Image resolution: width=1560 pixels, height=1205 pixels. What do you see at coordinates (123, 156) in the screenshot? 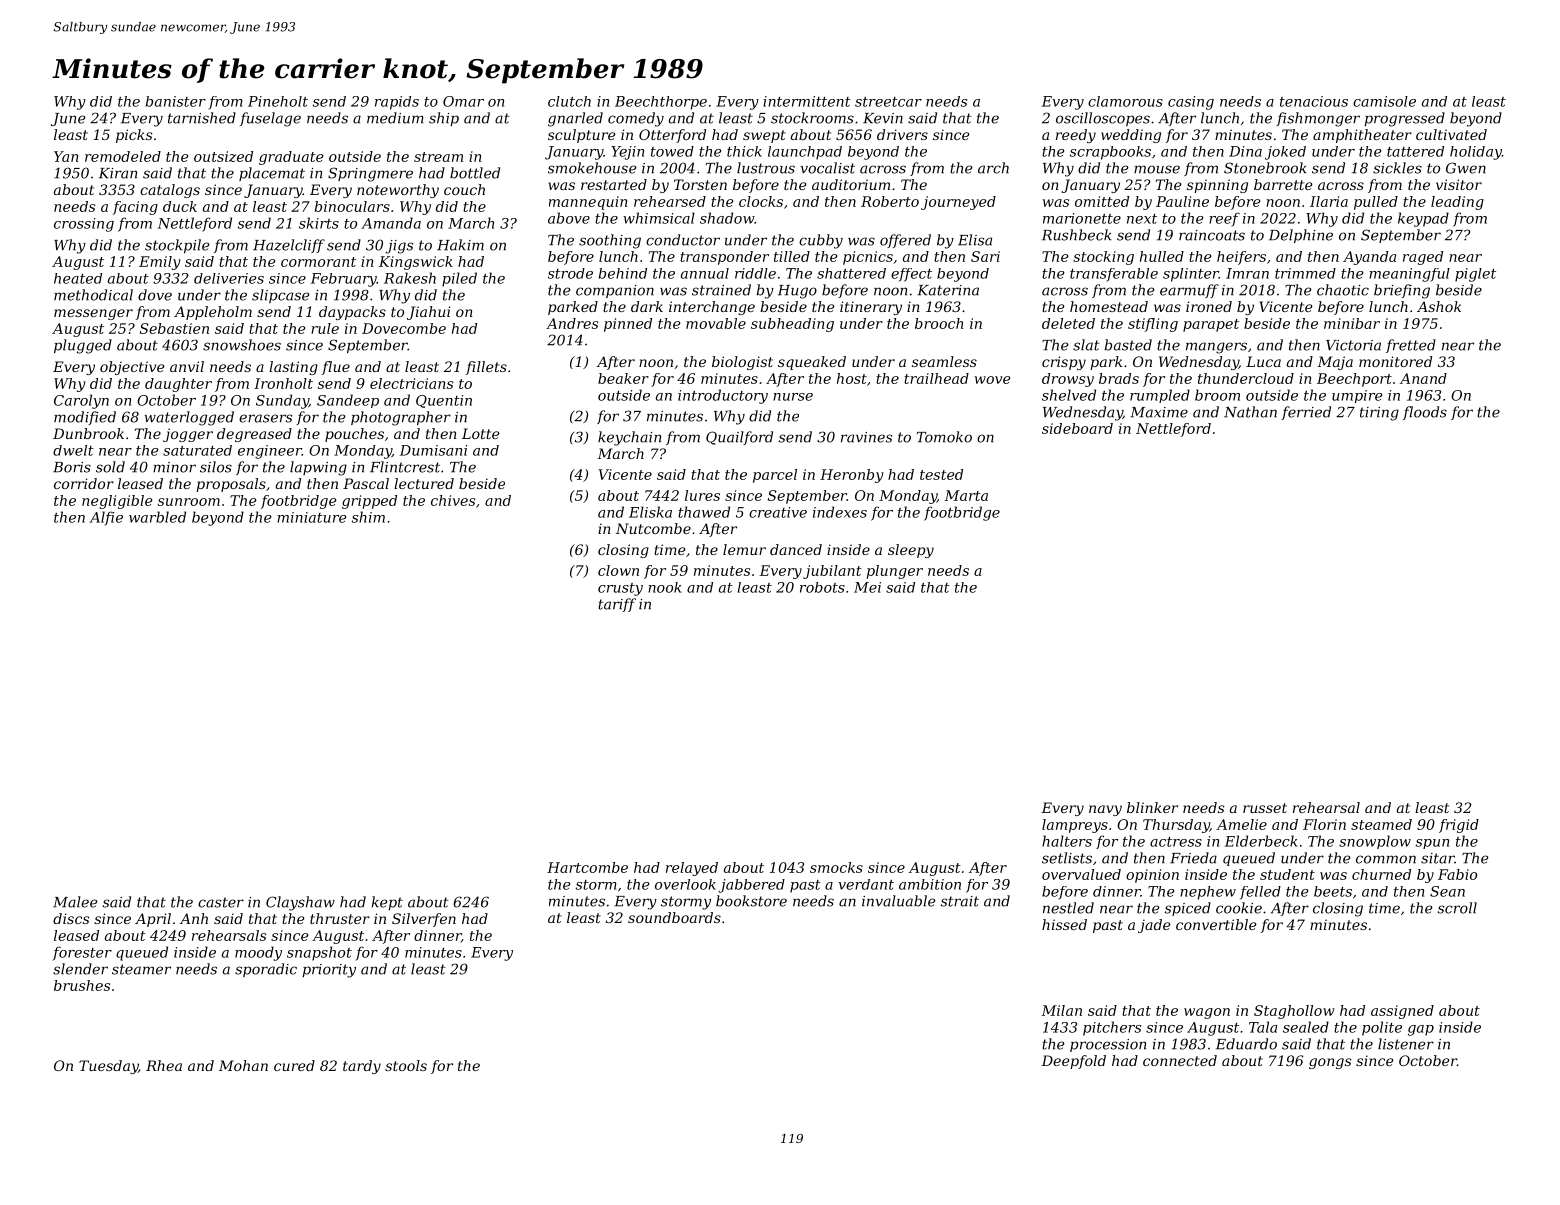
I see `remodeled` at bounding box center [123, 156].
